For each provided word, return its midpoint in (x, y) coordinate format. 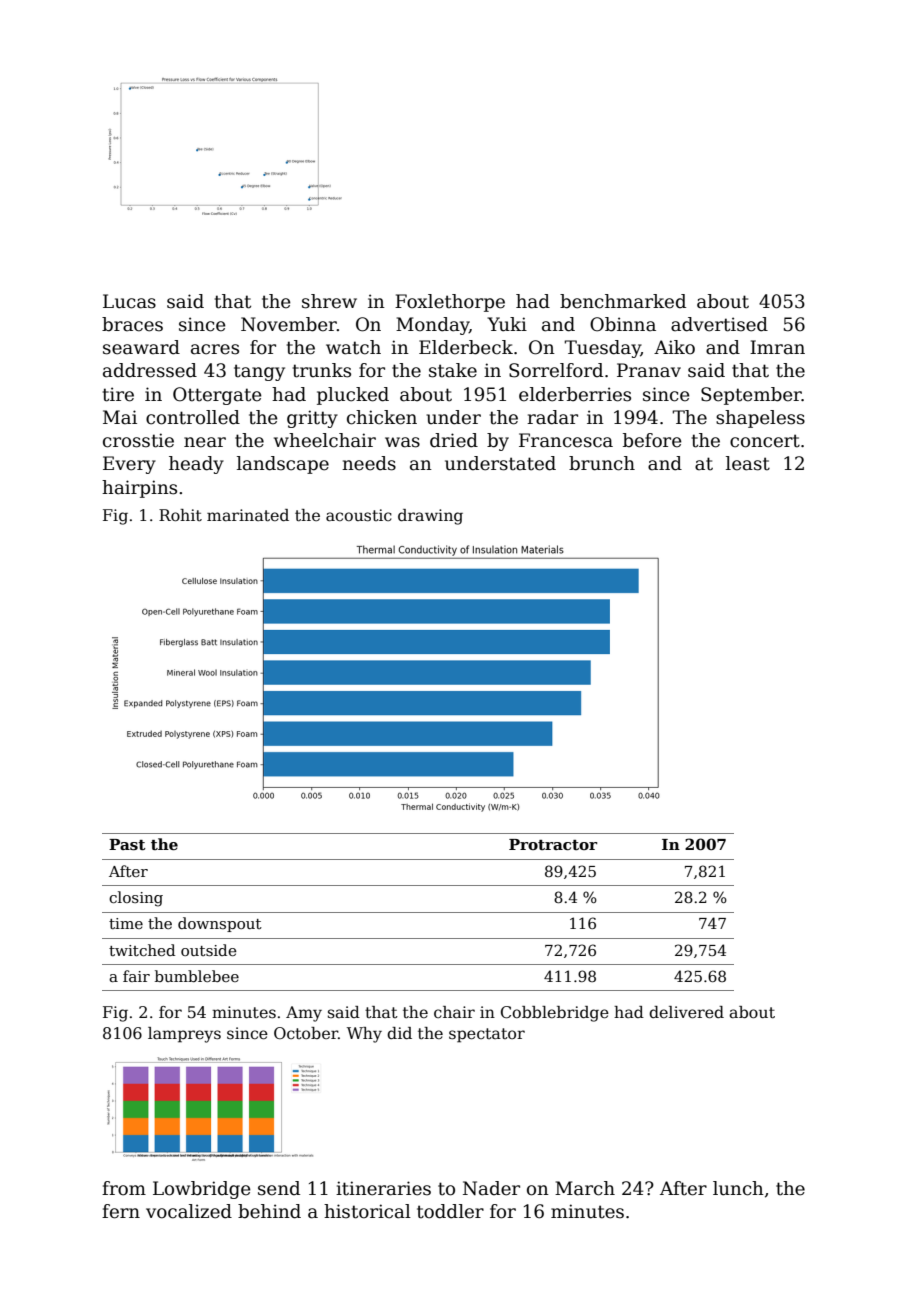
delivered (686, 1012)
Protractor (553, 844)
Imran (777, 347)
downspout (220, 924)
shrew (329, 301)
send (279, 1188)
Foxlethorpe (450, 303)
